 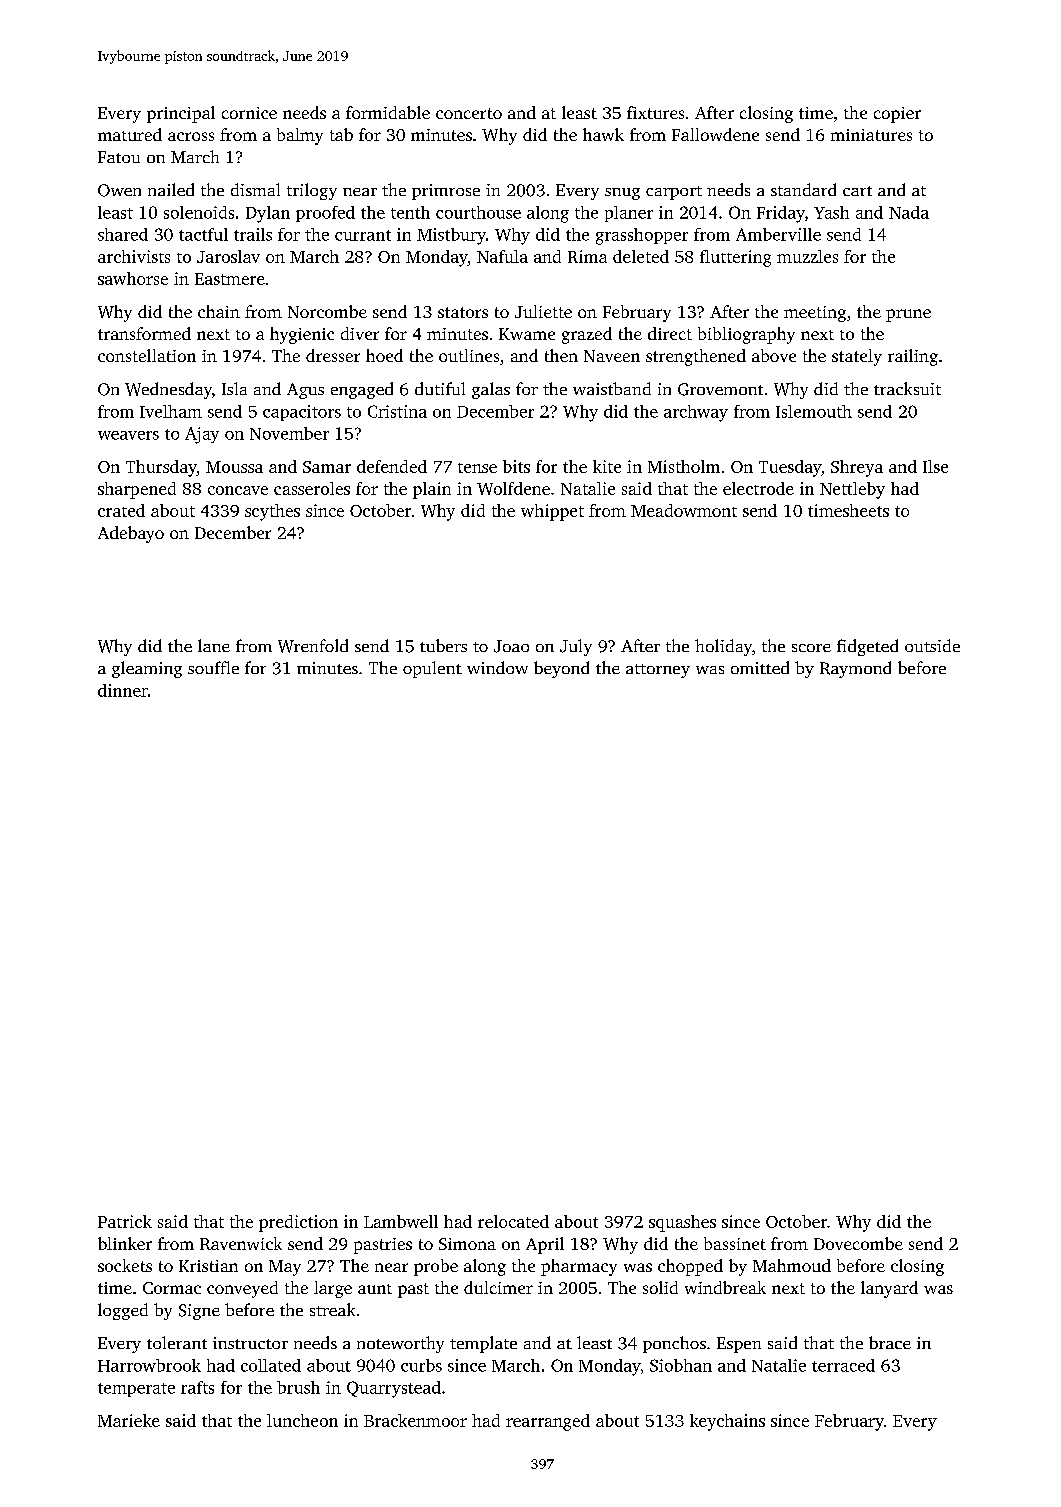 I want to click on galas, so click(x=491, y=390).
